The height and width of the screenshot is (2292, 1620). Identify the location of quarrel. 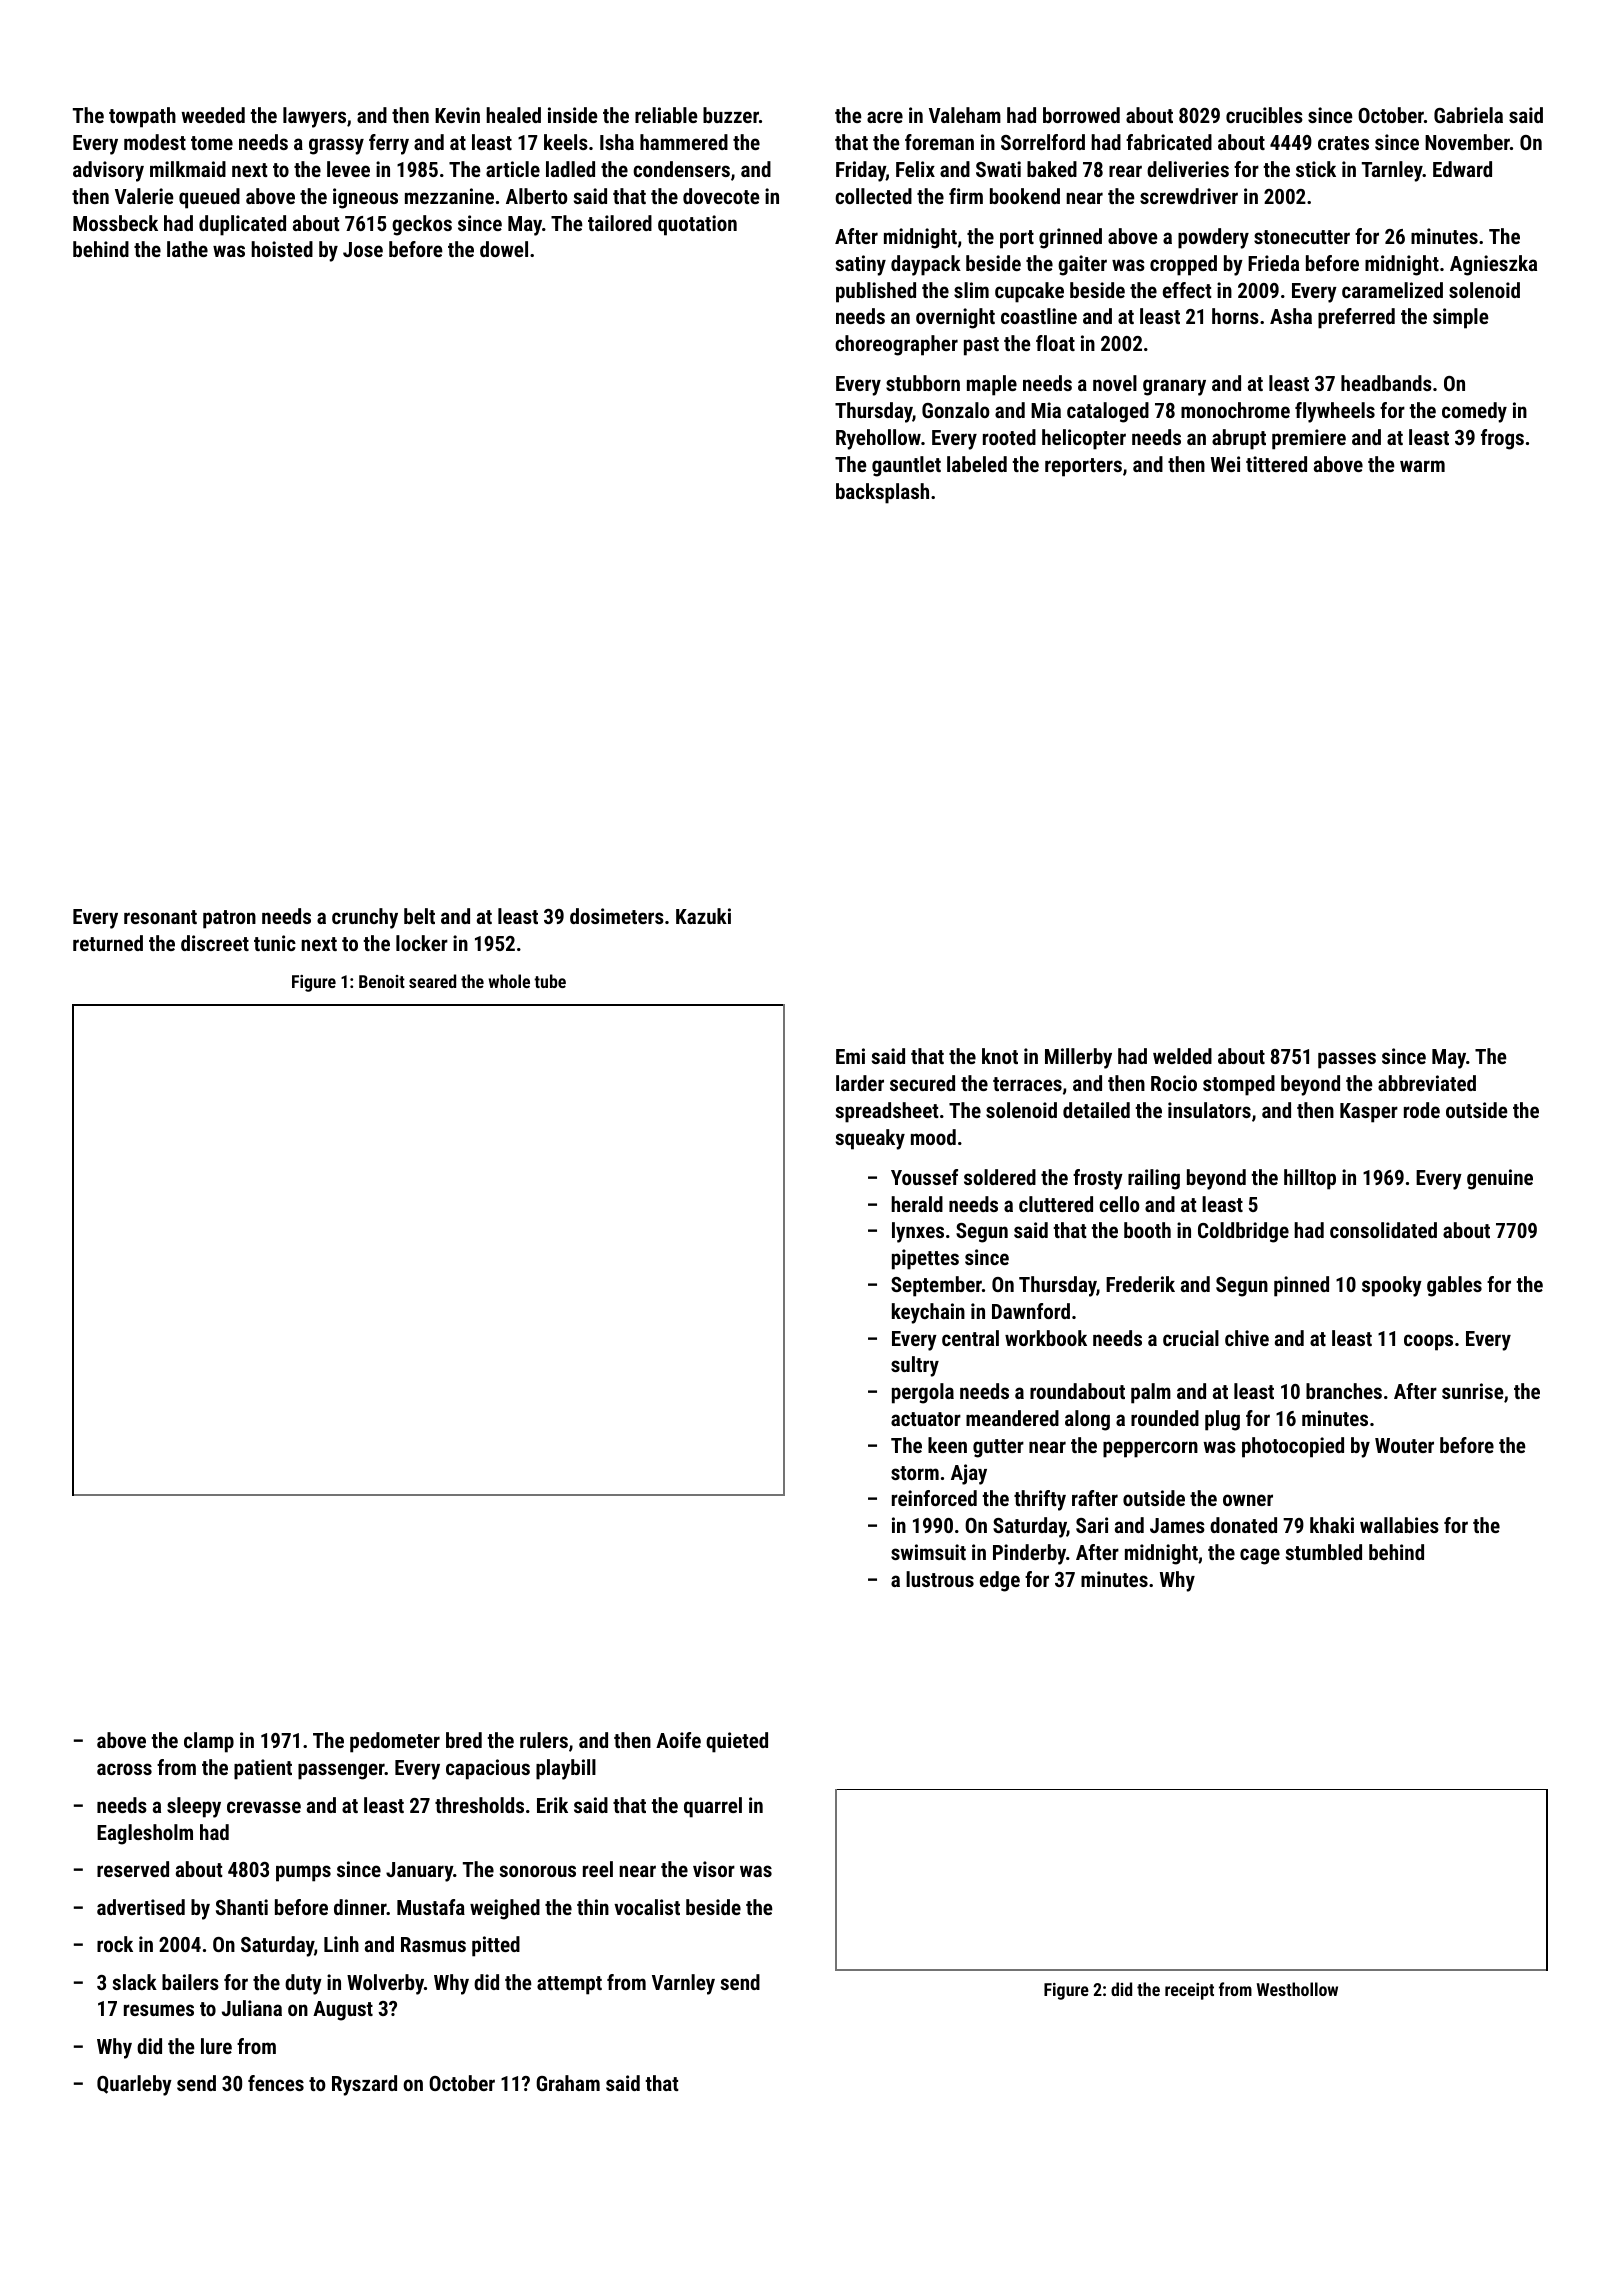
(713, 1807).
